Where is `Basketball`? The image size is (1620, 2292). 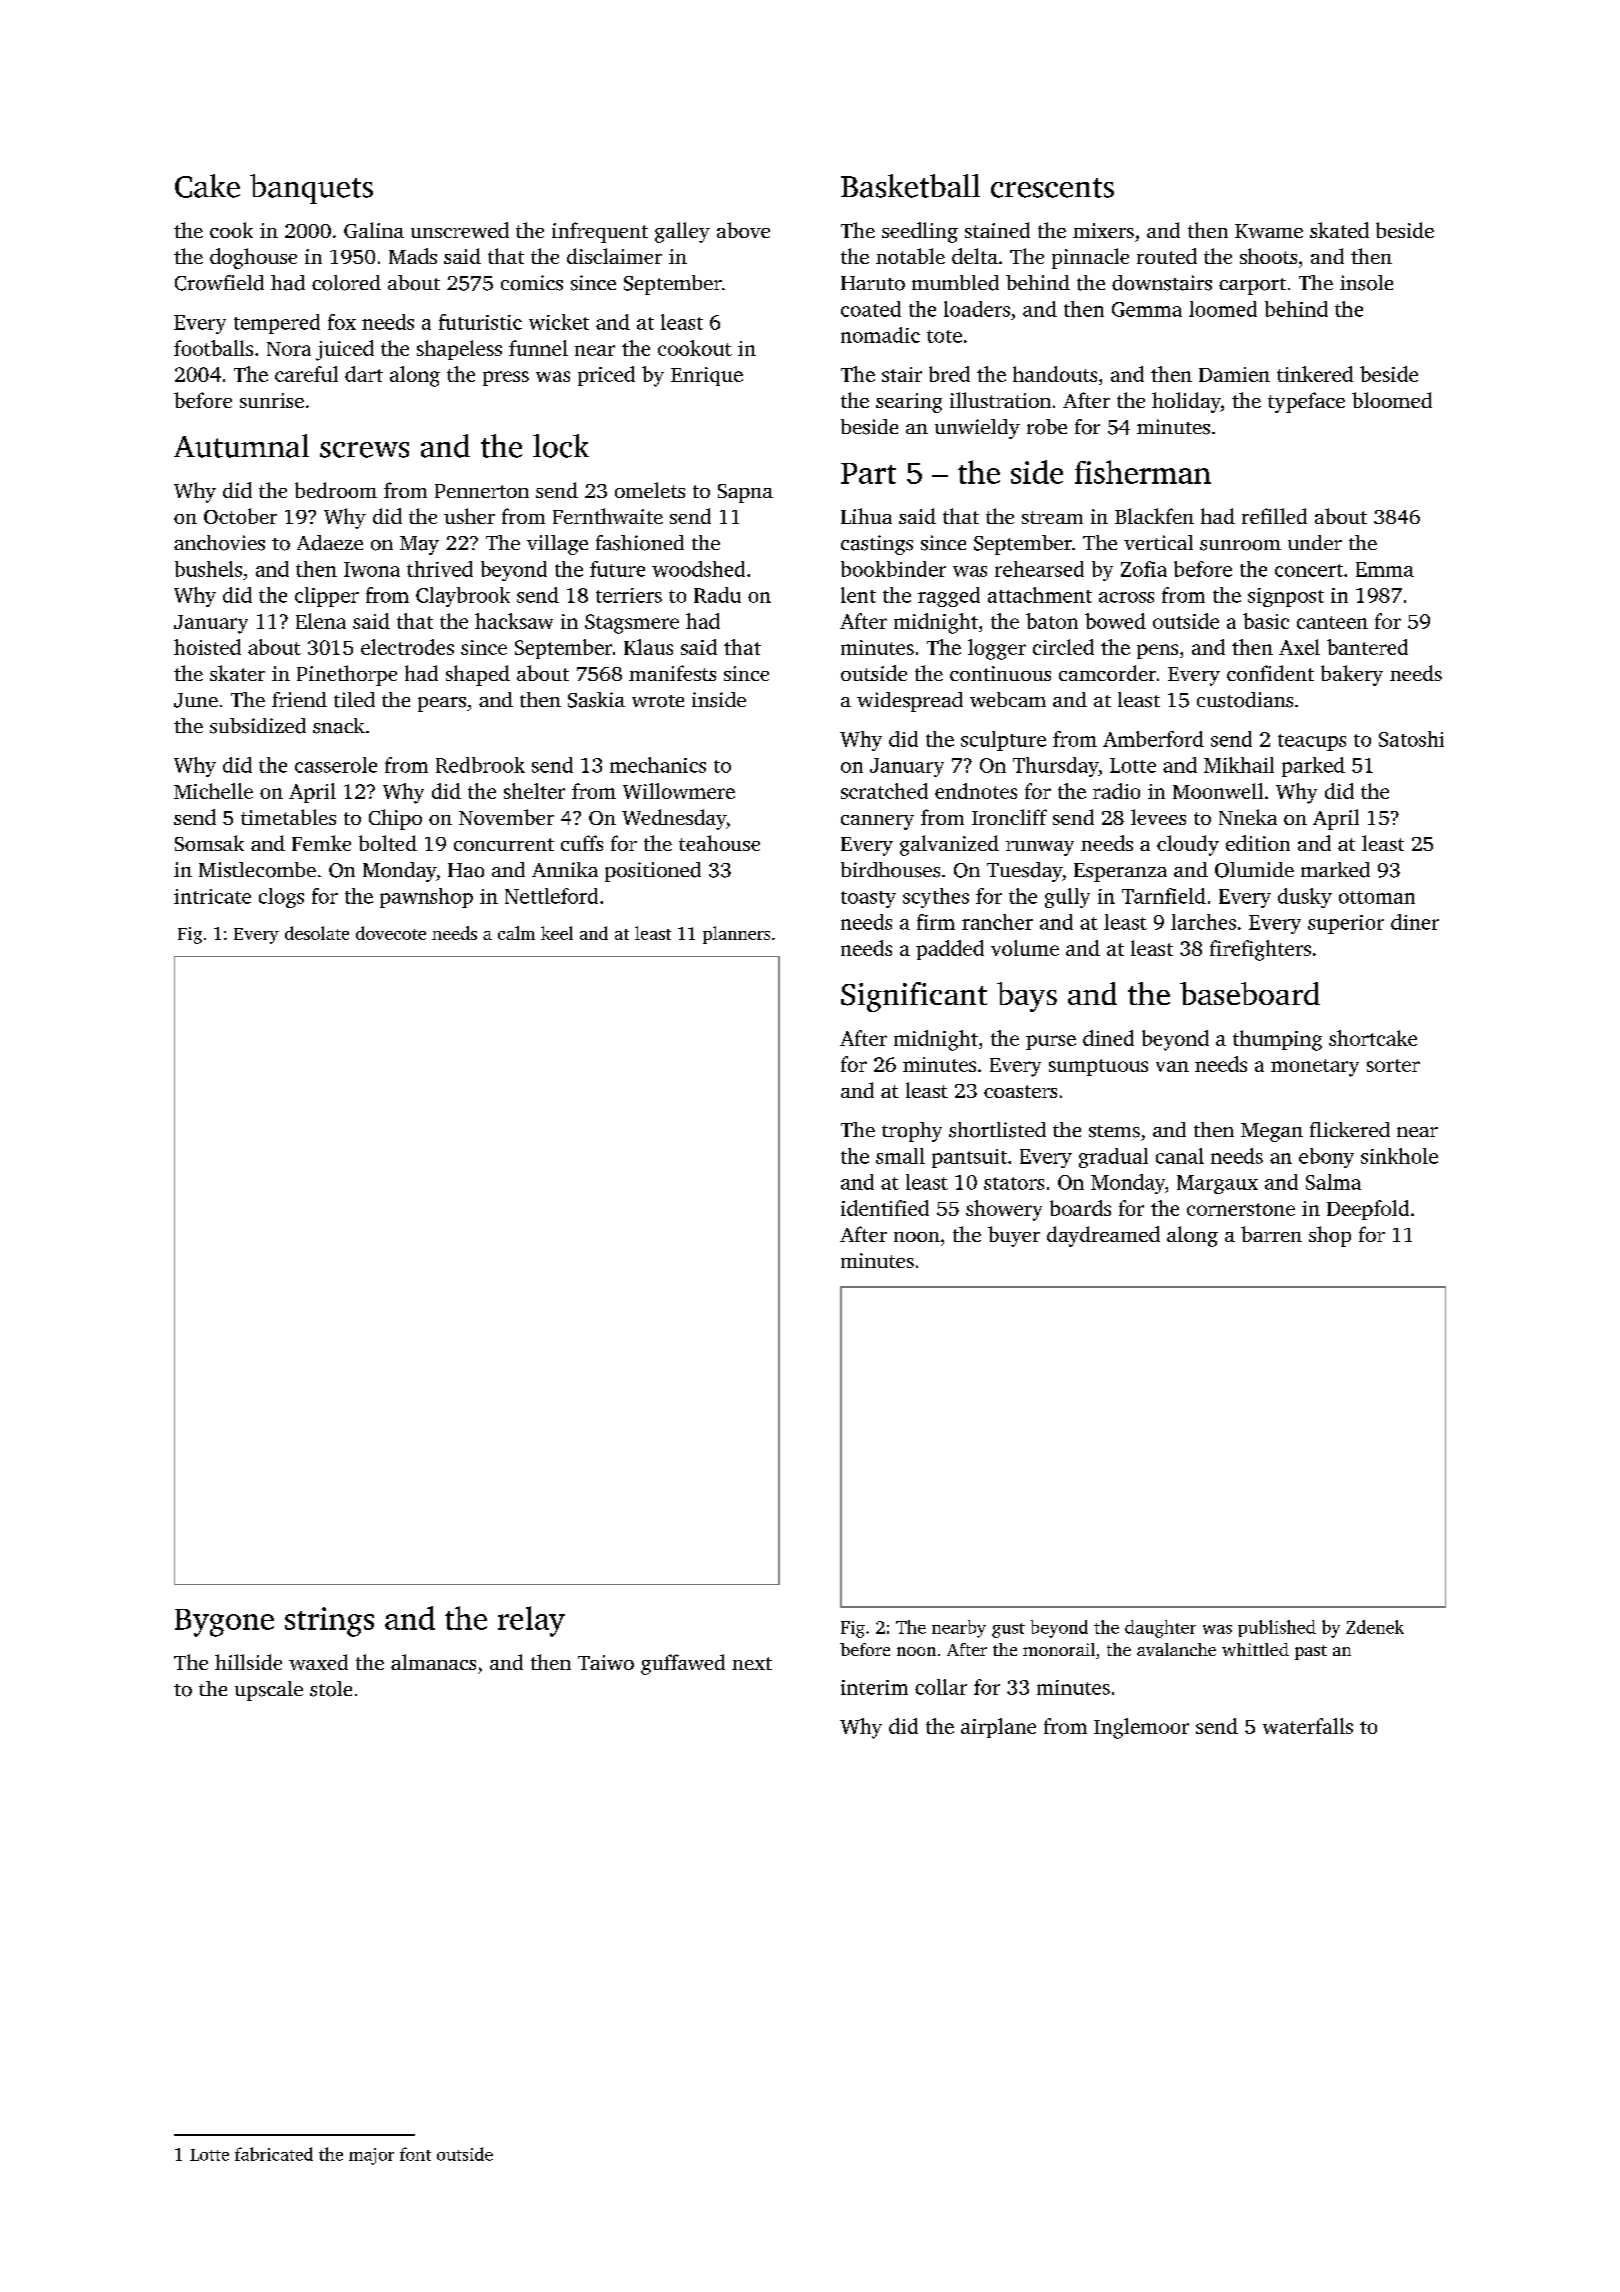 Basketball is located at coordinates (910, 186).
